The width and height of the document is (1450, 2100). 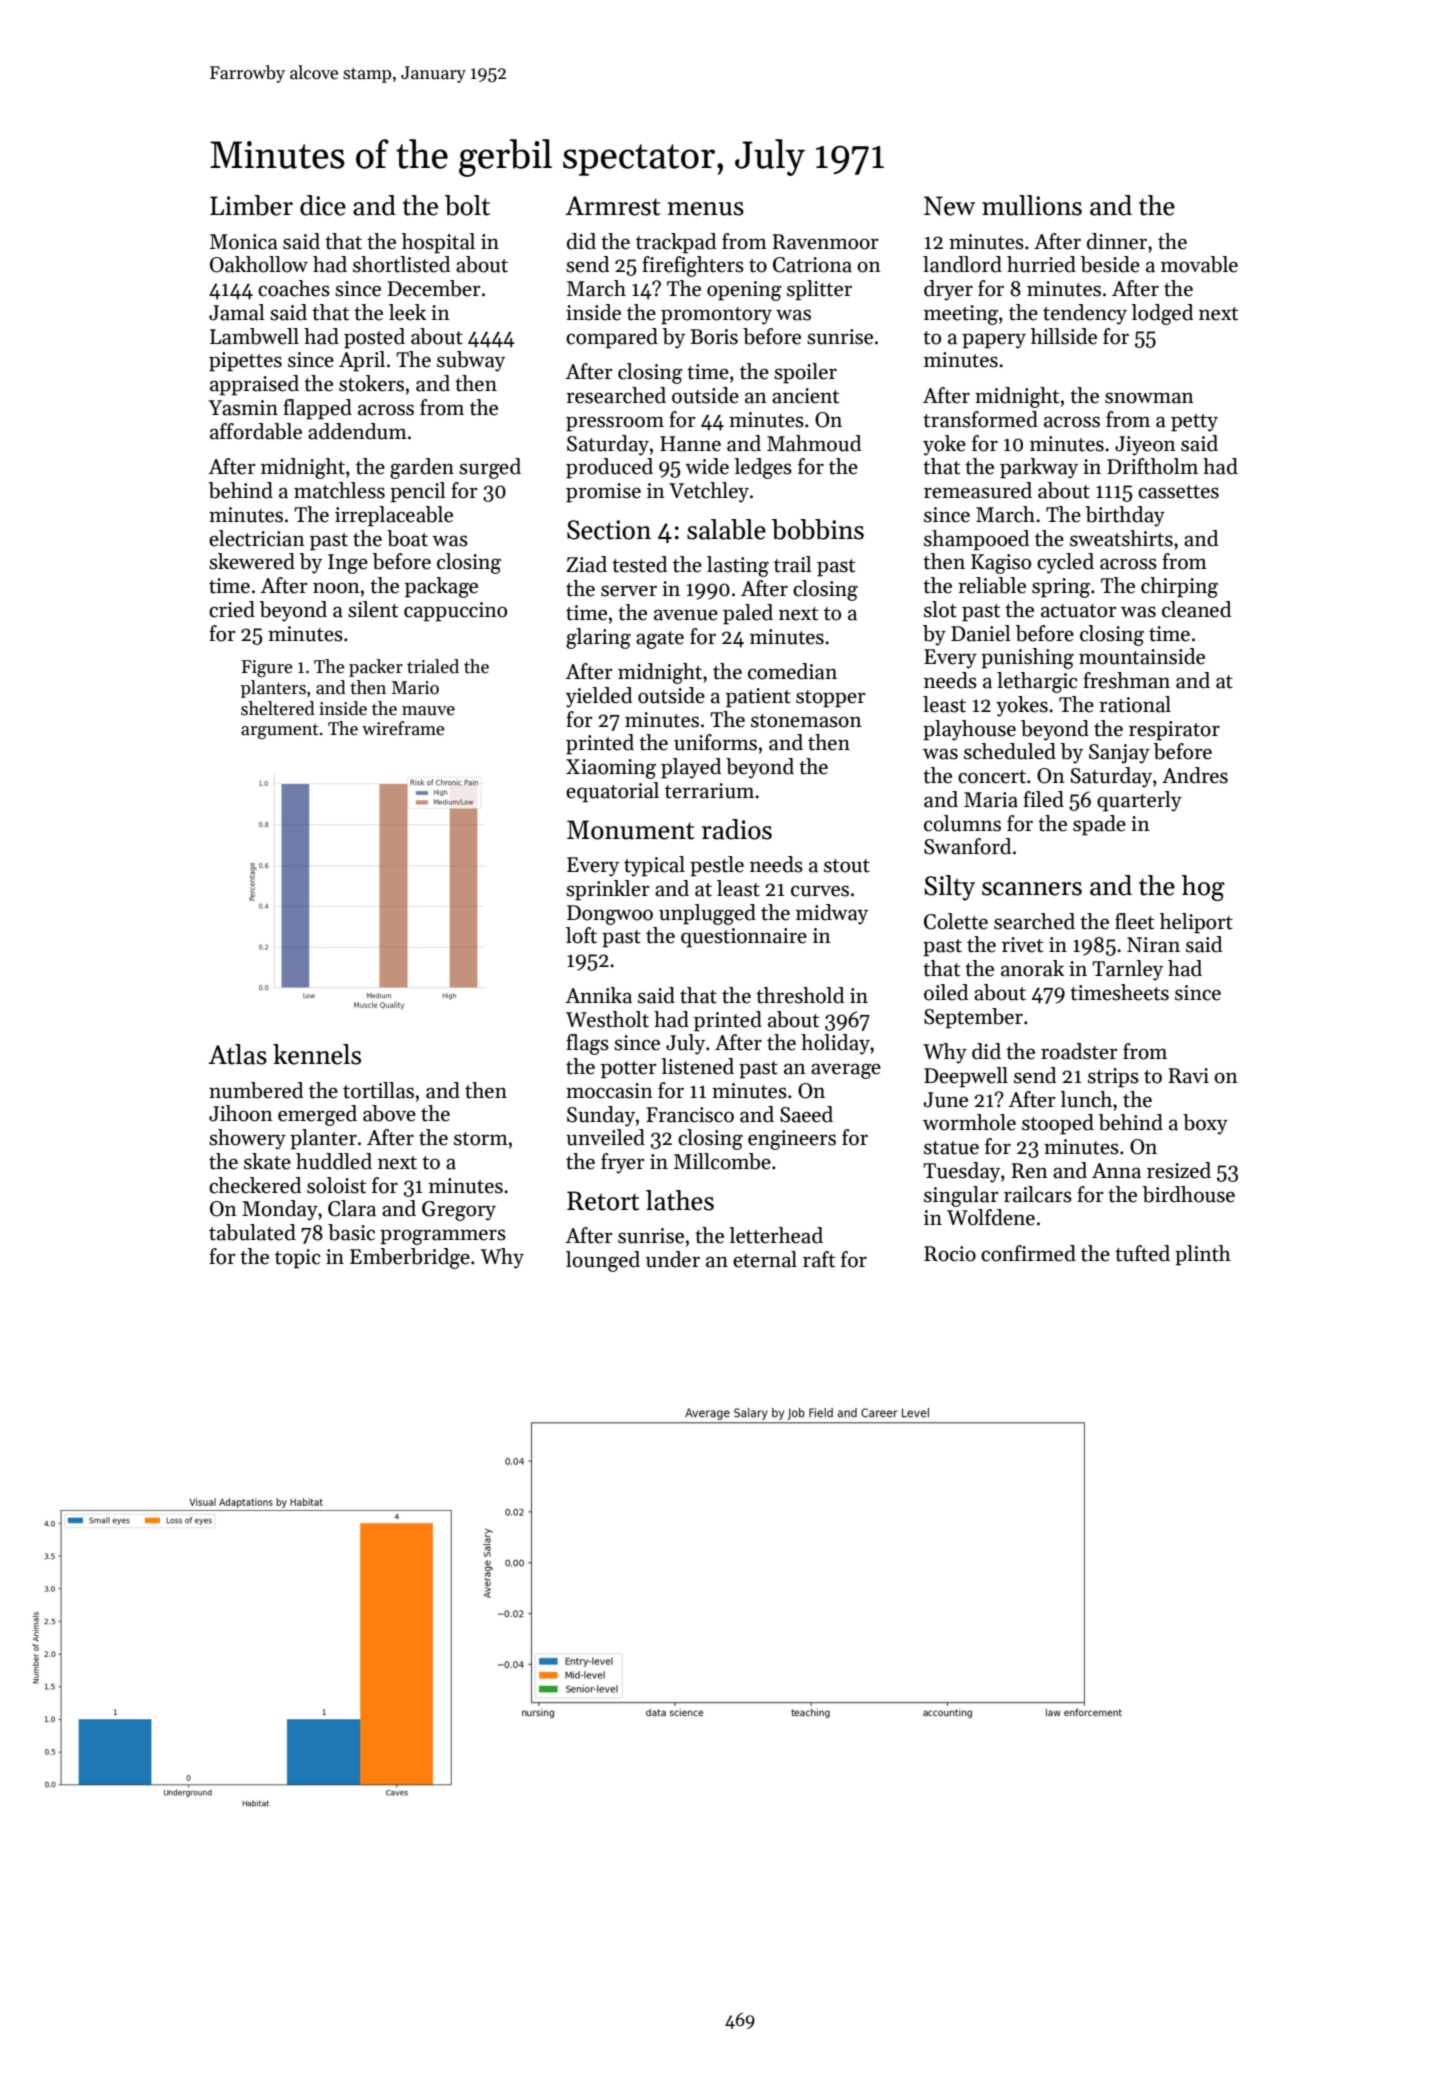 What do you see at coordinates (1032, 205) in the document?
I see `mullions` at bounding box center [1032, 205].
